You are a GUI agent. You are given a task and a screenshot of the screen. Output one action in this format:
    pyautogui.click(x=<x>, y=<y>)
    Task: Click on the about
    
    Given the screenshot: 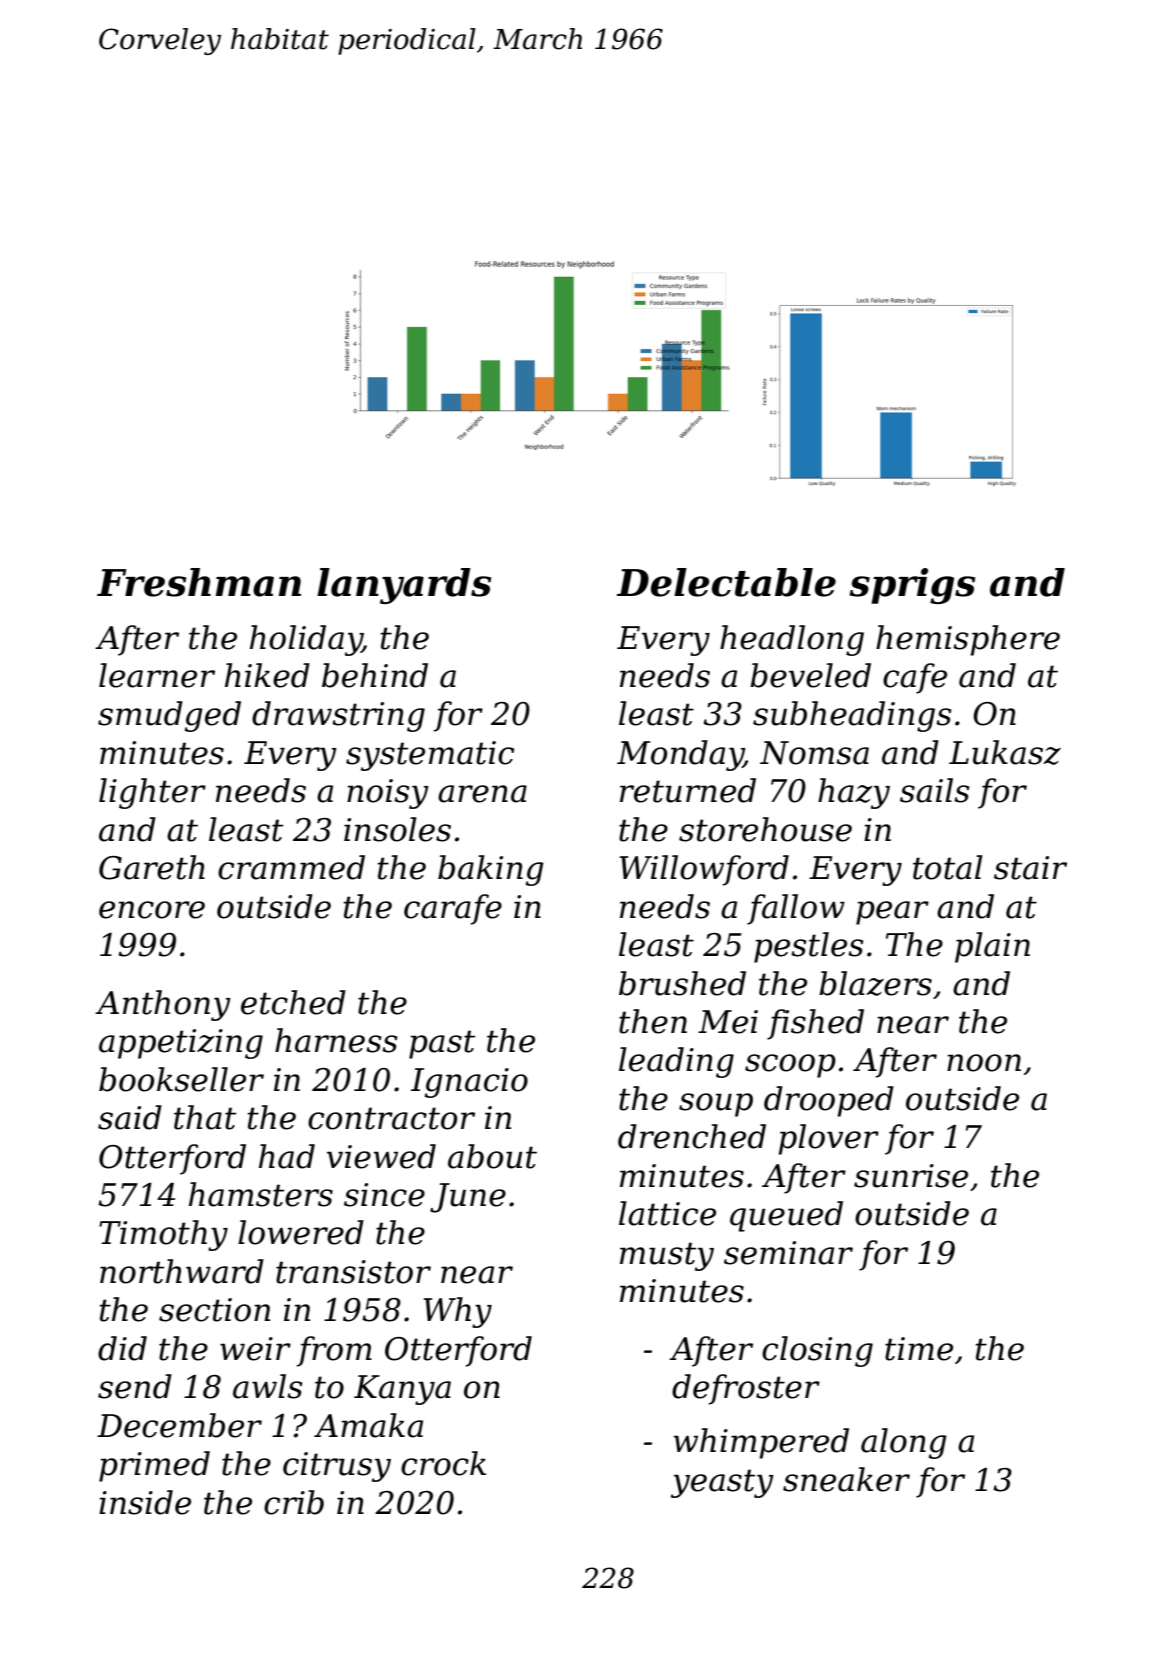 What is the action you would take?
    pyautogui.click(x=492, y=1156)
